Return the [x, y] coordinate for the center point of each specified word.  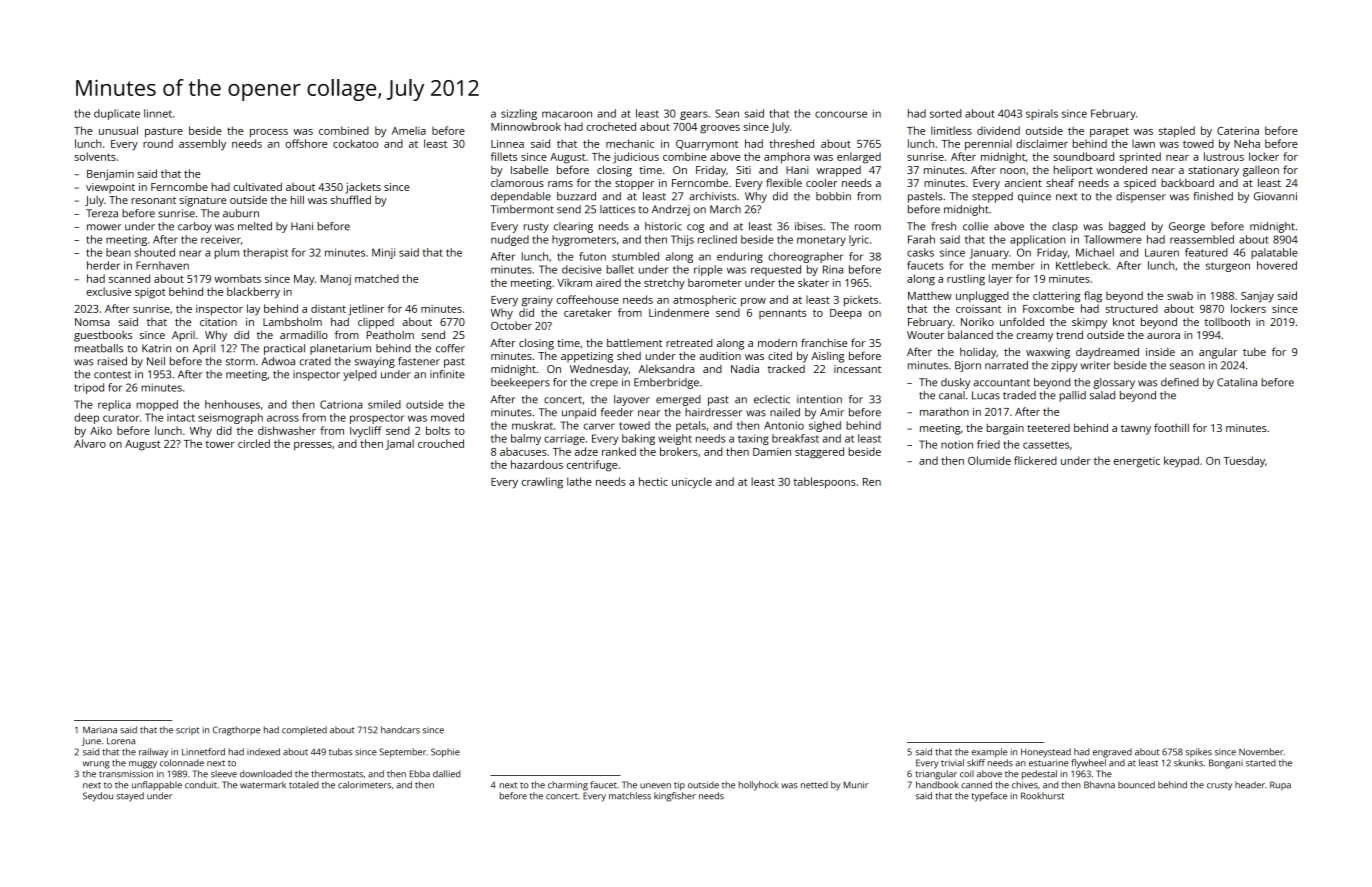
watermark [263, 785]
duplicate [117, 114]
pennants [782, 314]
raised [112, 361]
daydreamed [1107, 353]
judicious [636, 158]
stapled [1176, 132]
